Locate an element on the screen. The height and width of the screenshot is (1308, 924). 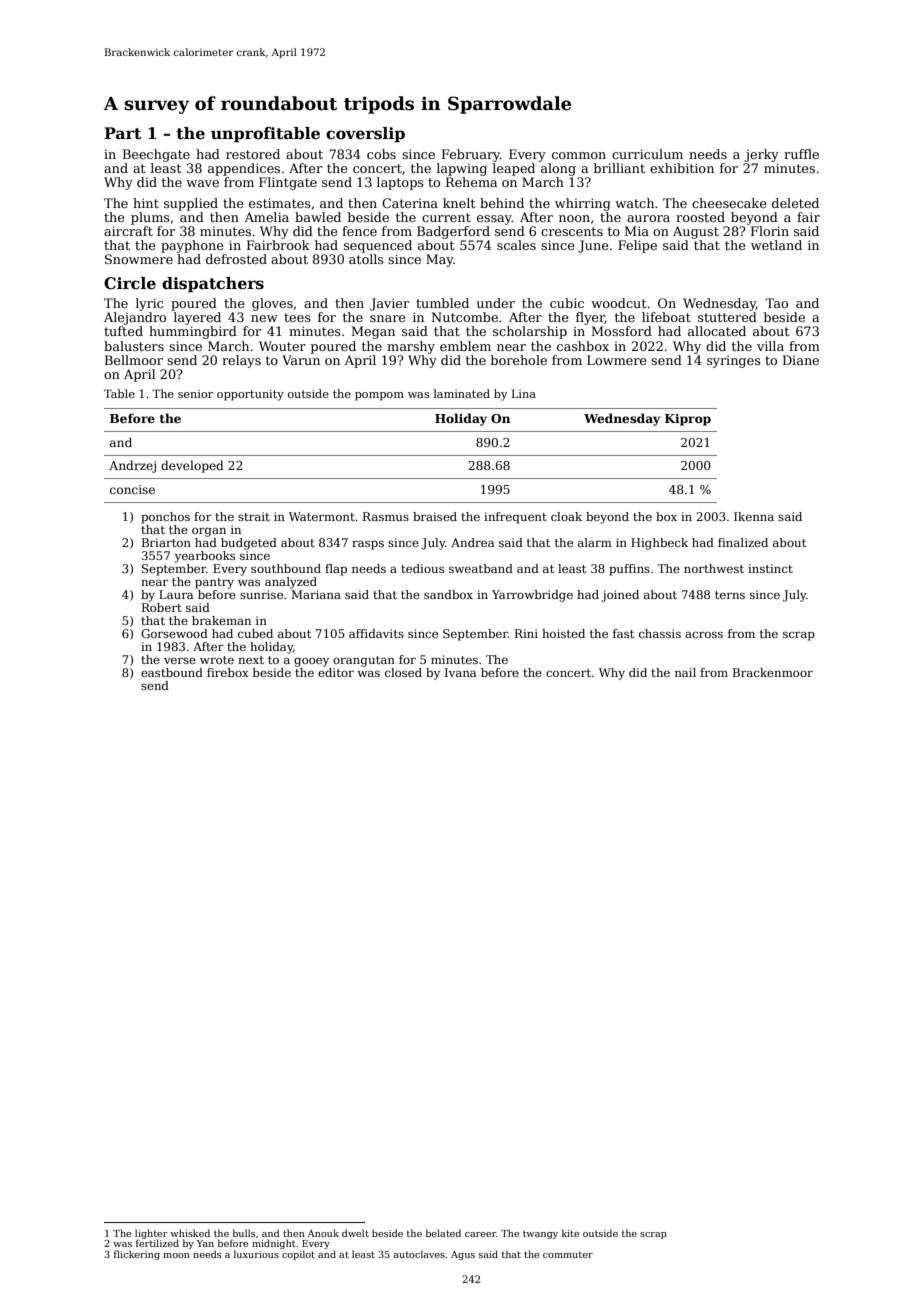
yearbooks is located at coordinates (205, 557).
